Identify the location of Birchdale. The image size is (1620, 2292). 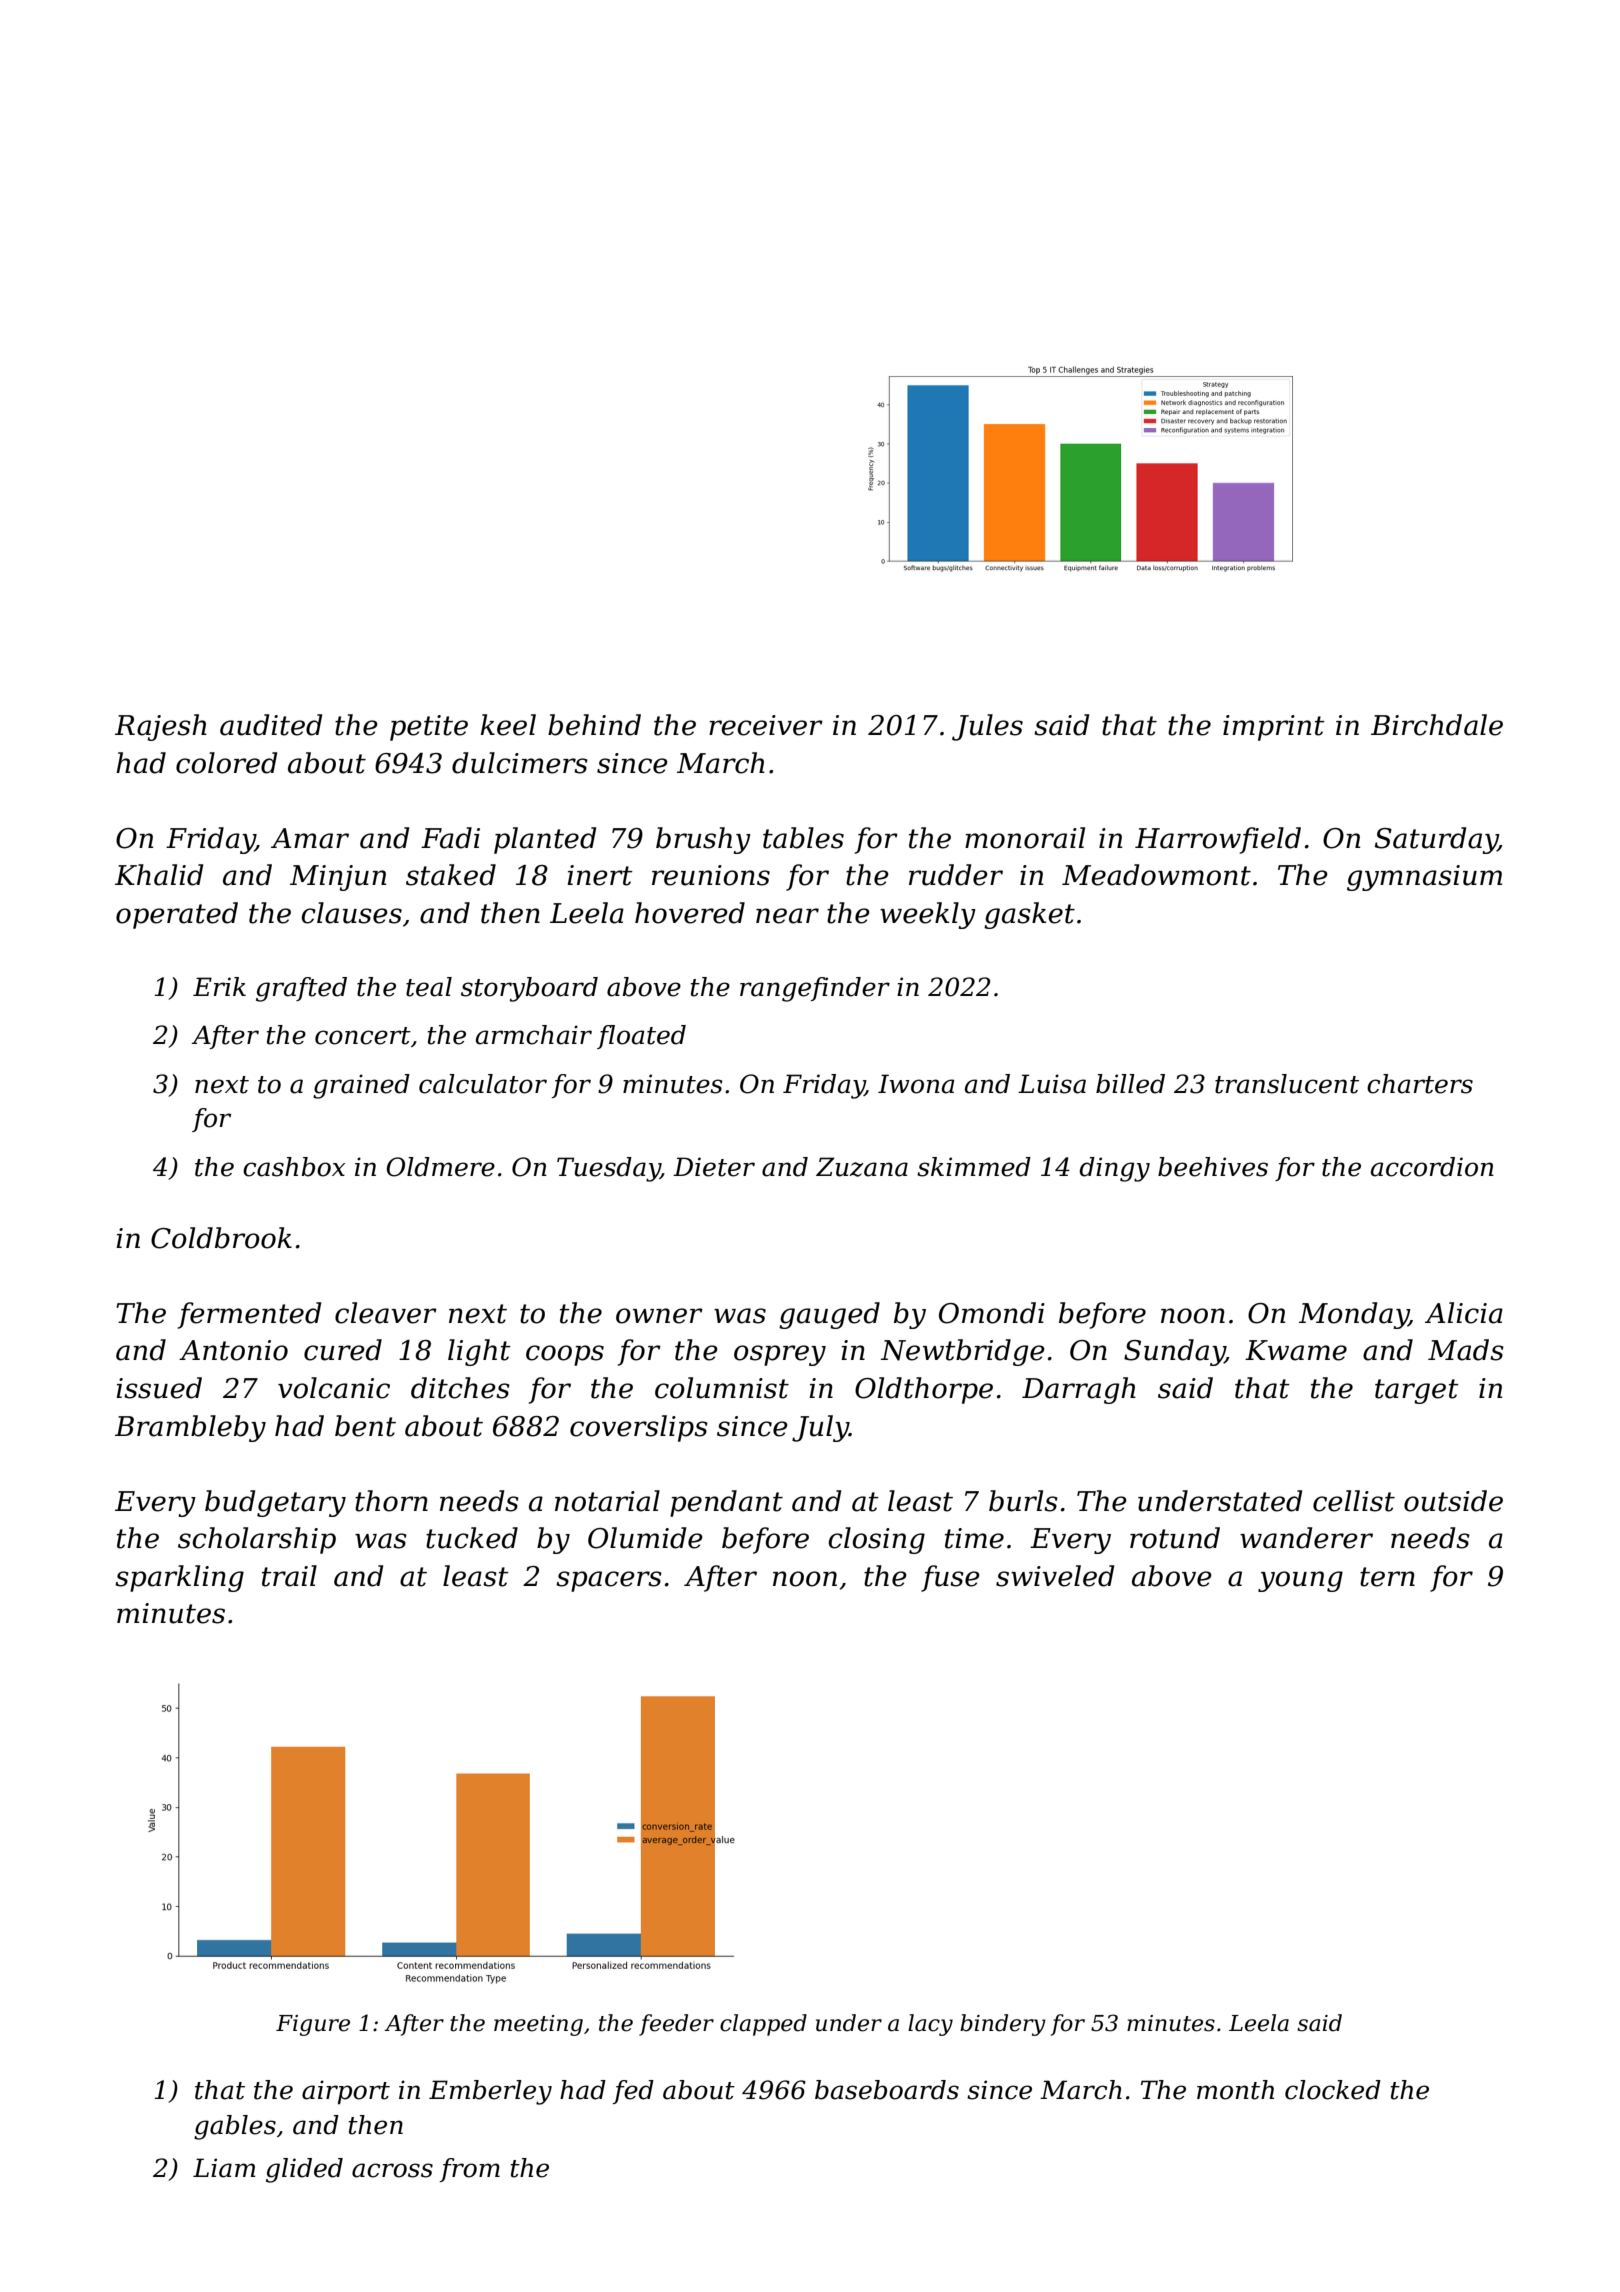
(1437, 725).
